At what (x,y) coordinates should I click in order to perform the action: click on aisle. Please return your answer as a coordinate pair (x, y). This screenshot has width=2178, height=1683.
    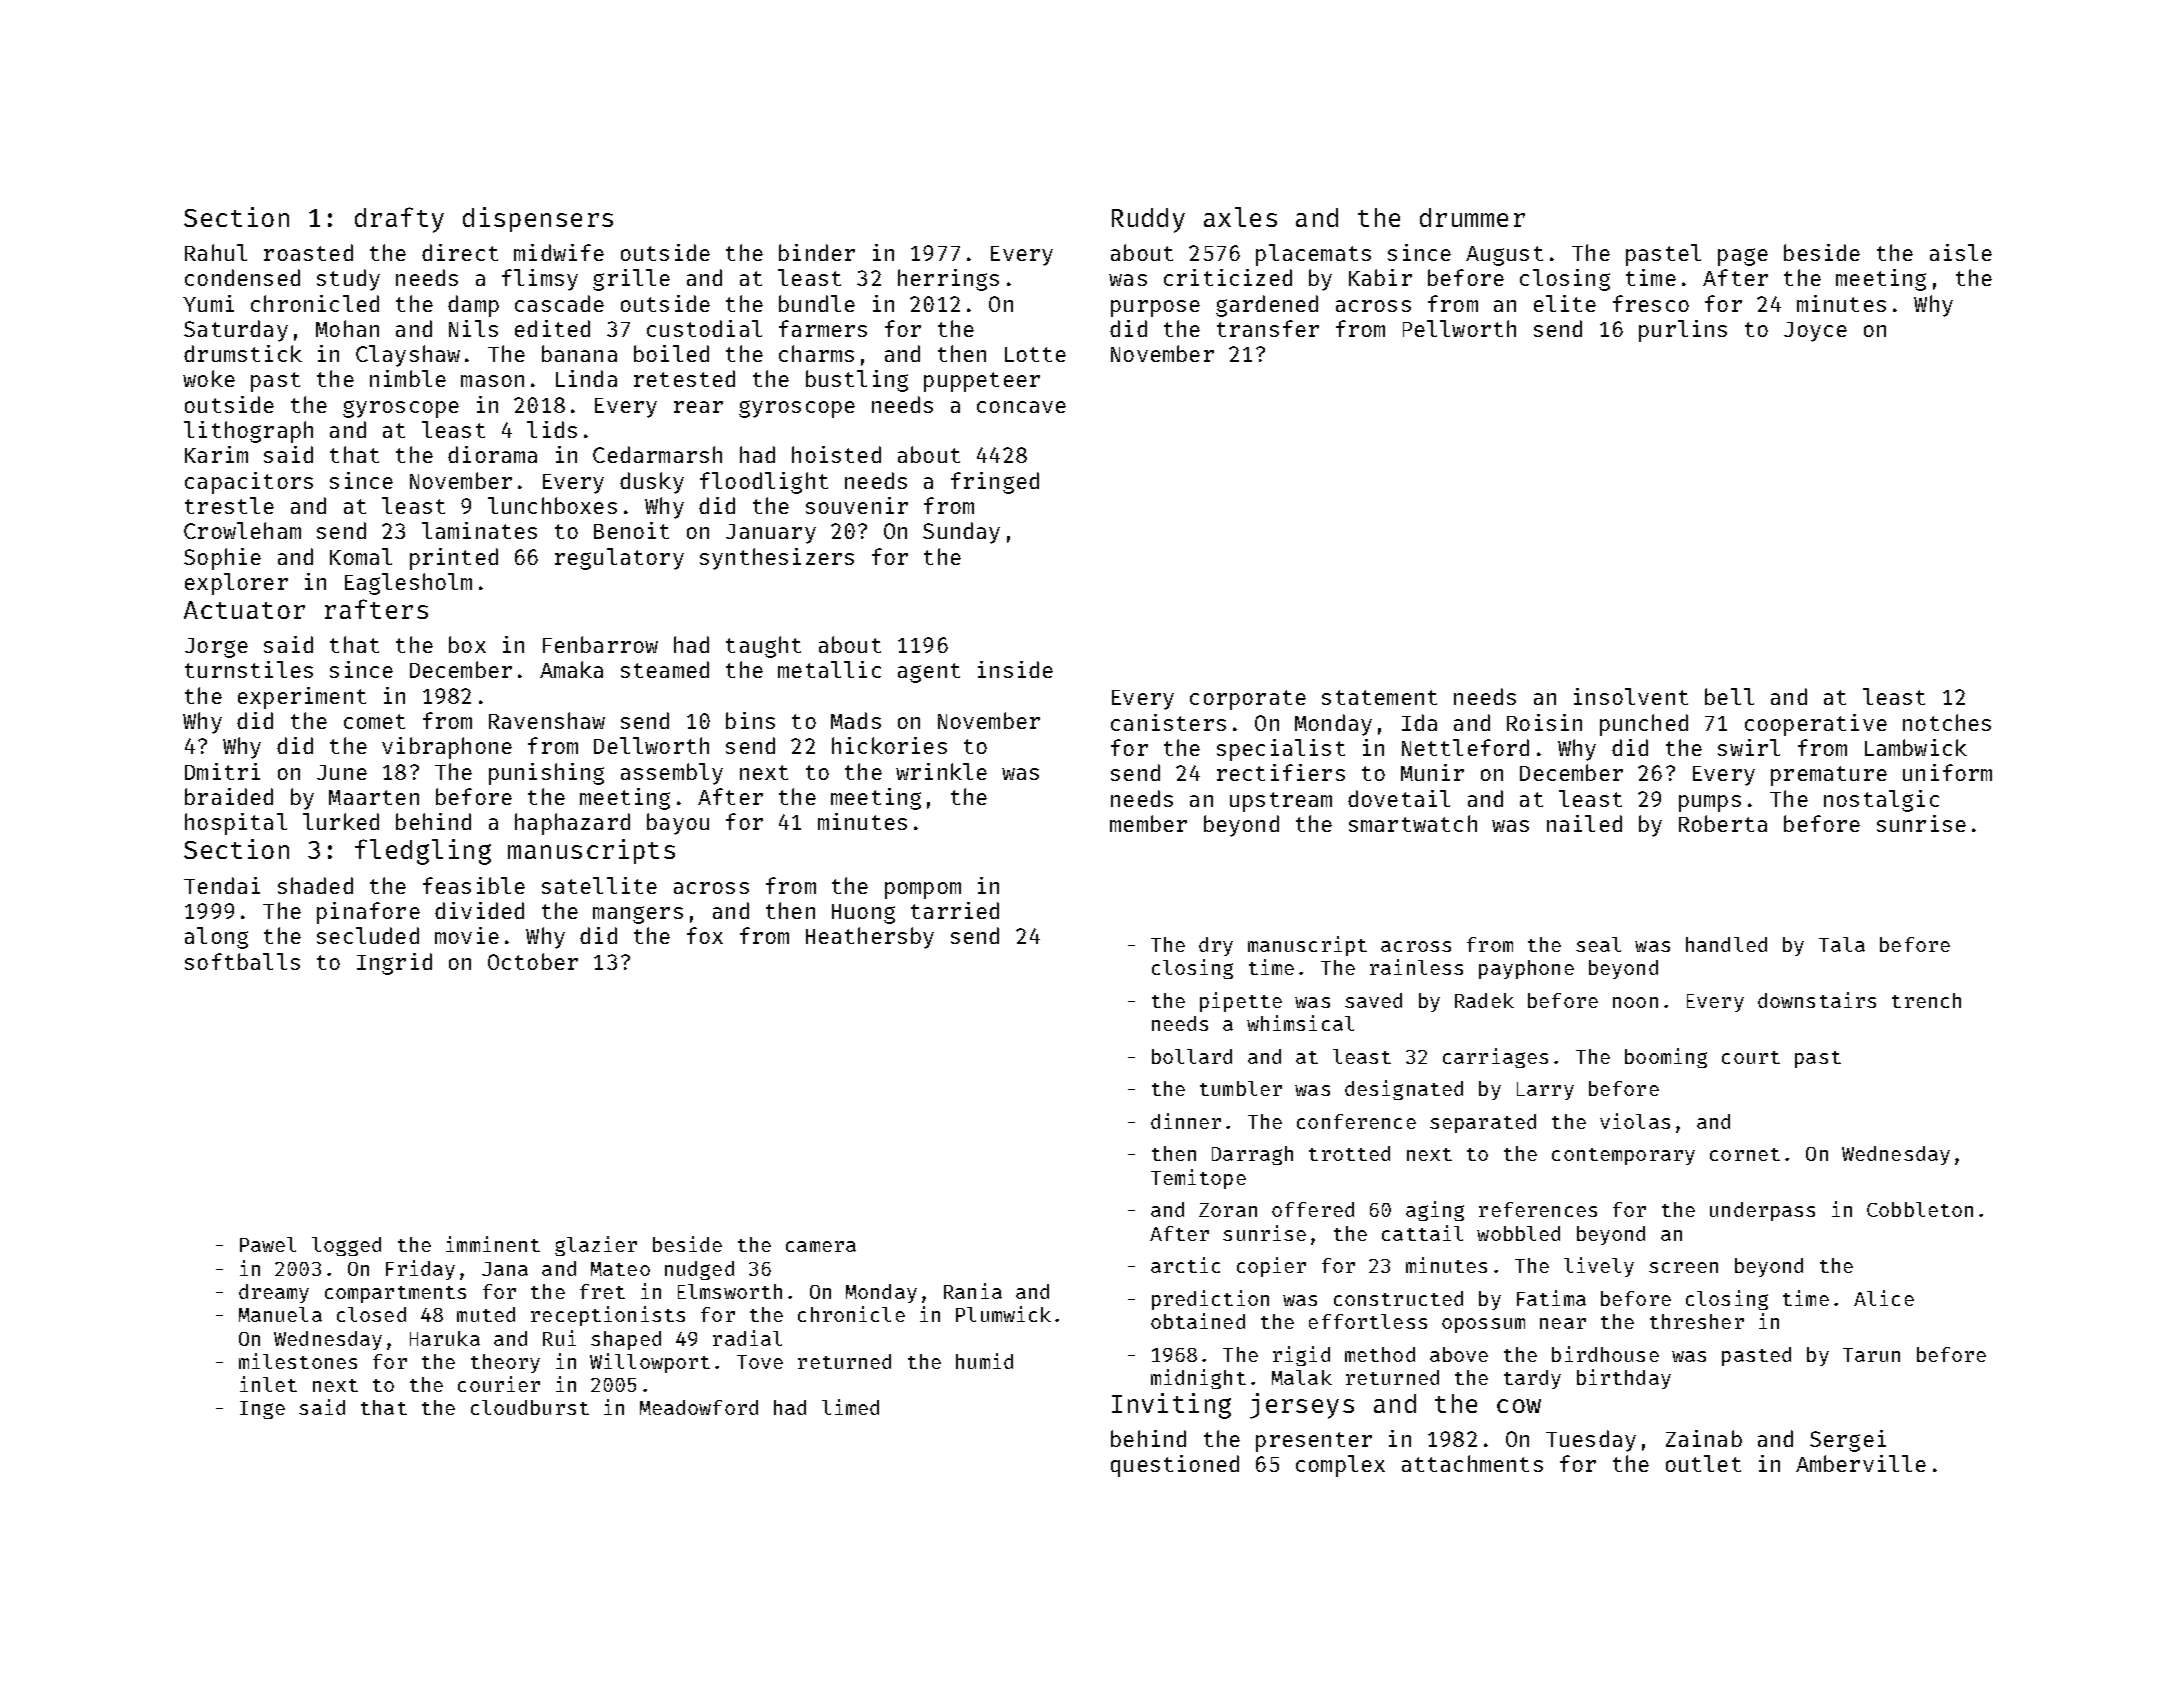
    Looking at the image, I should click on (1961, 252).
